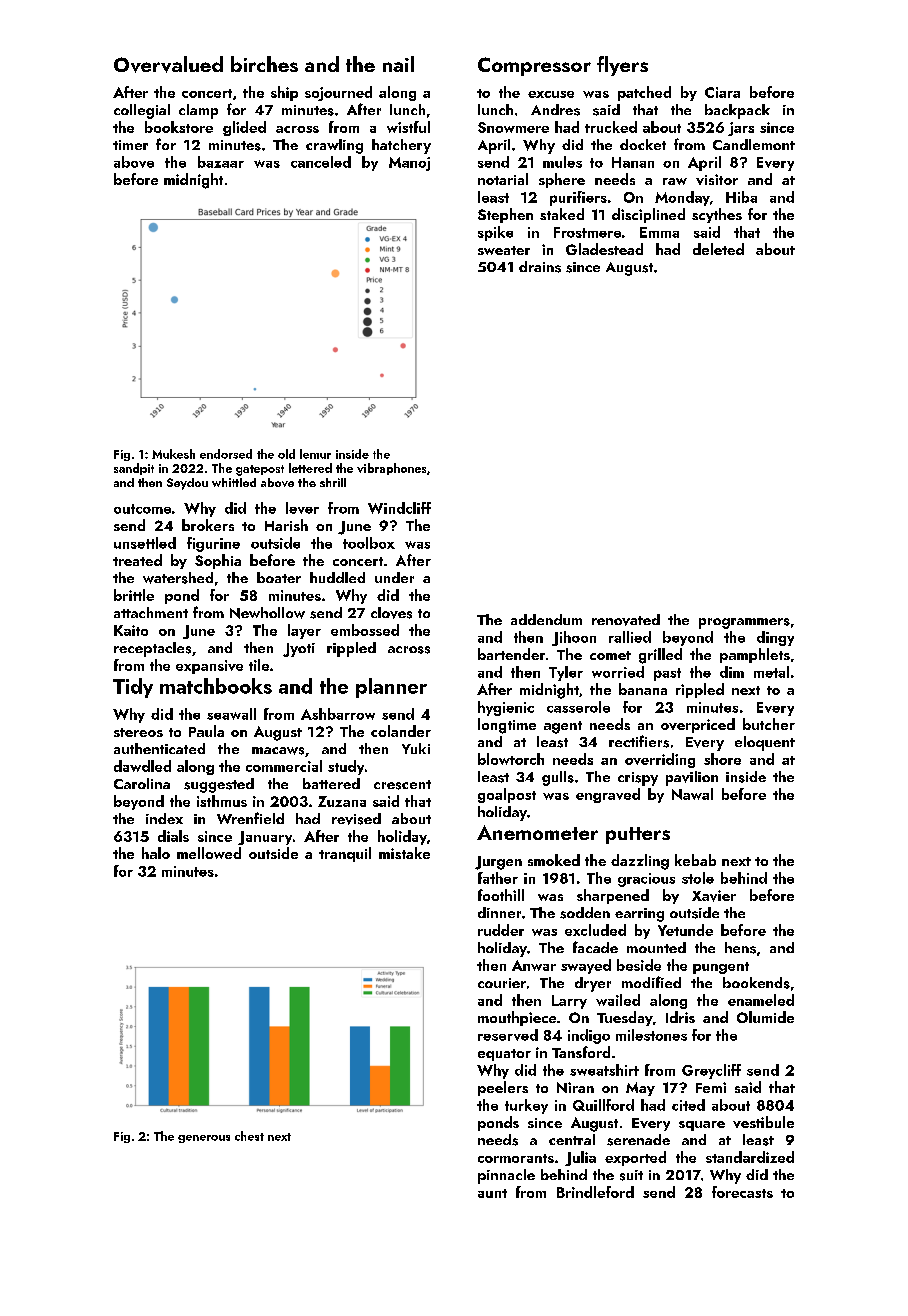 This screenshot has width=908, height=1316. Describe the element at coordinates (398, 64) in the screenshot. I see `nail` at that location.
